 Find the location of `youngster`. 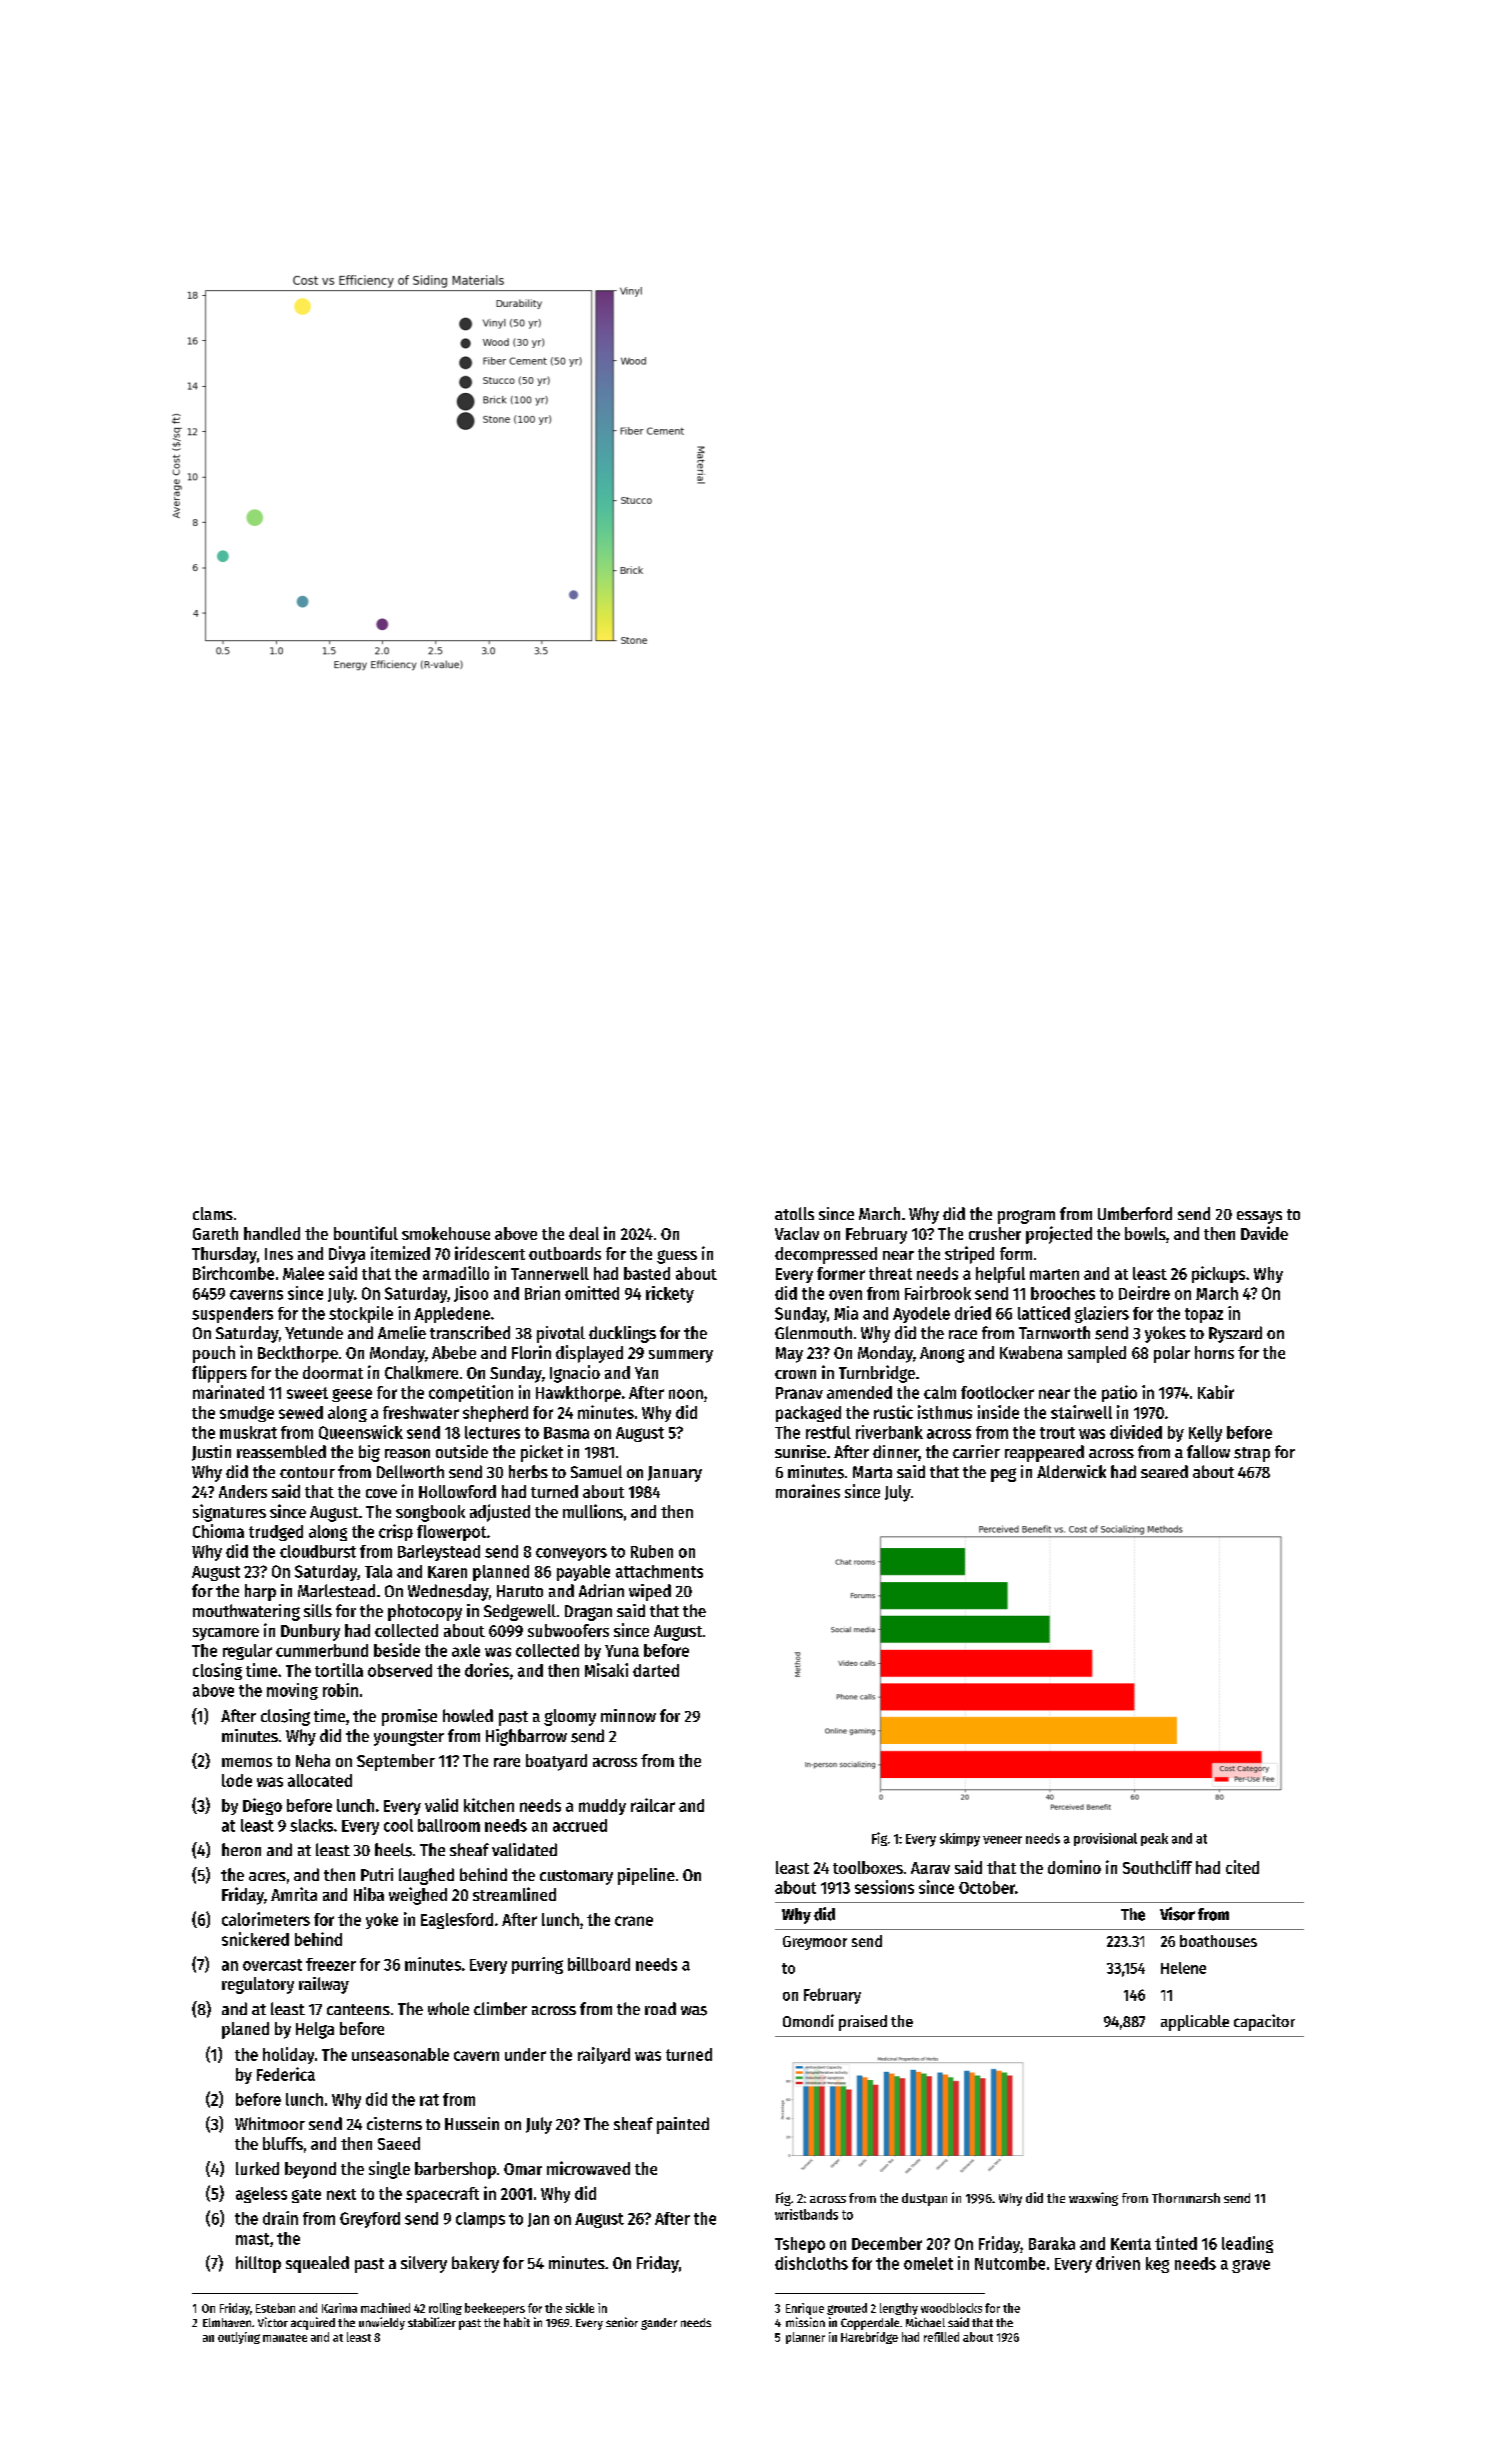

youngster is located at coordinates (409, 1738).
